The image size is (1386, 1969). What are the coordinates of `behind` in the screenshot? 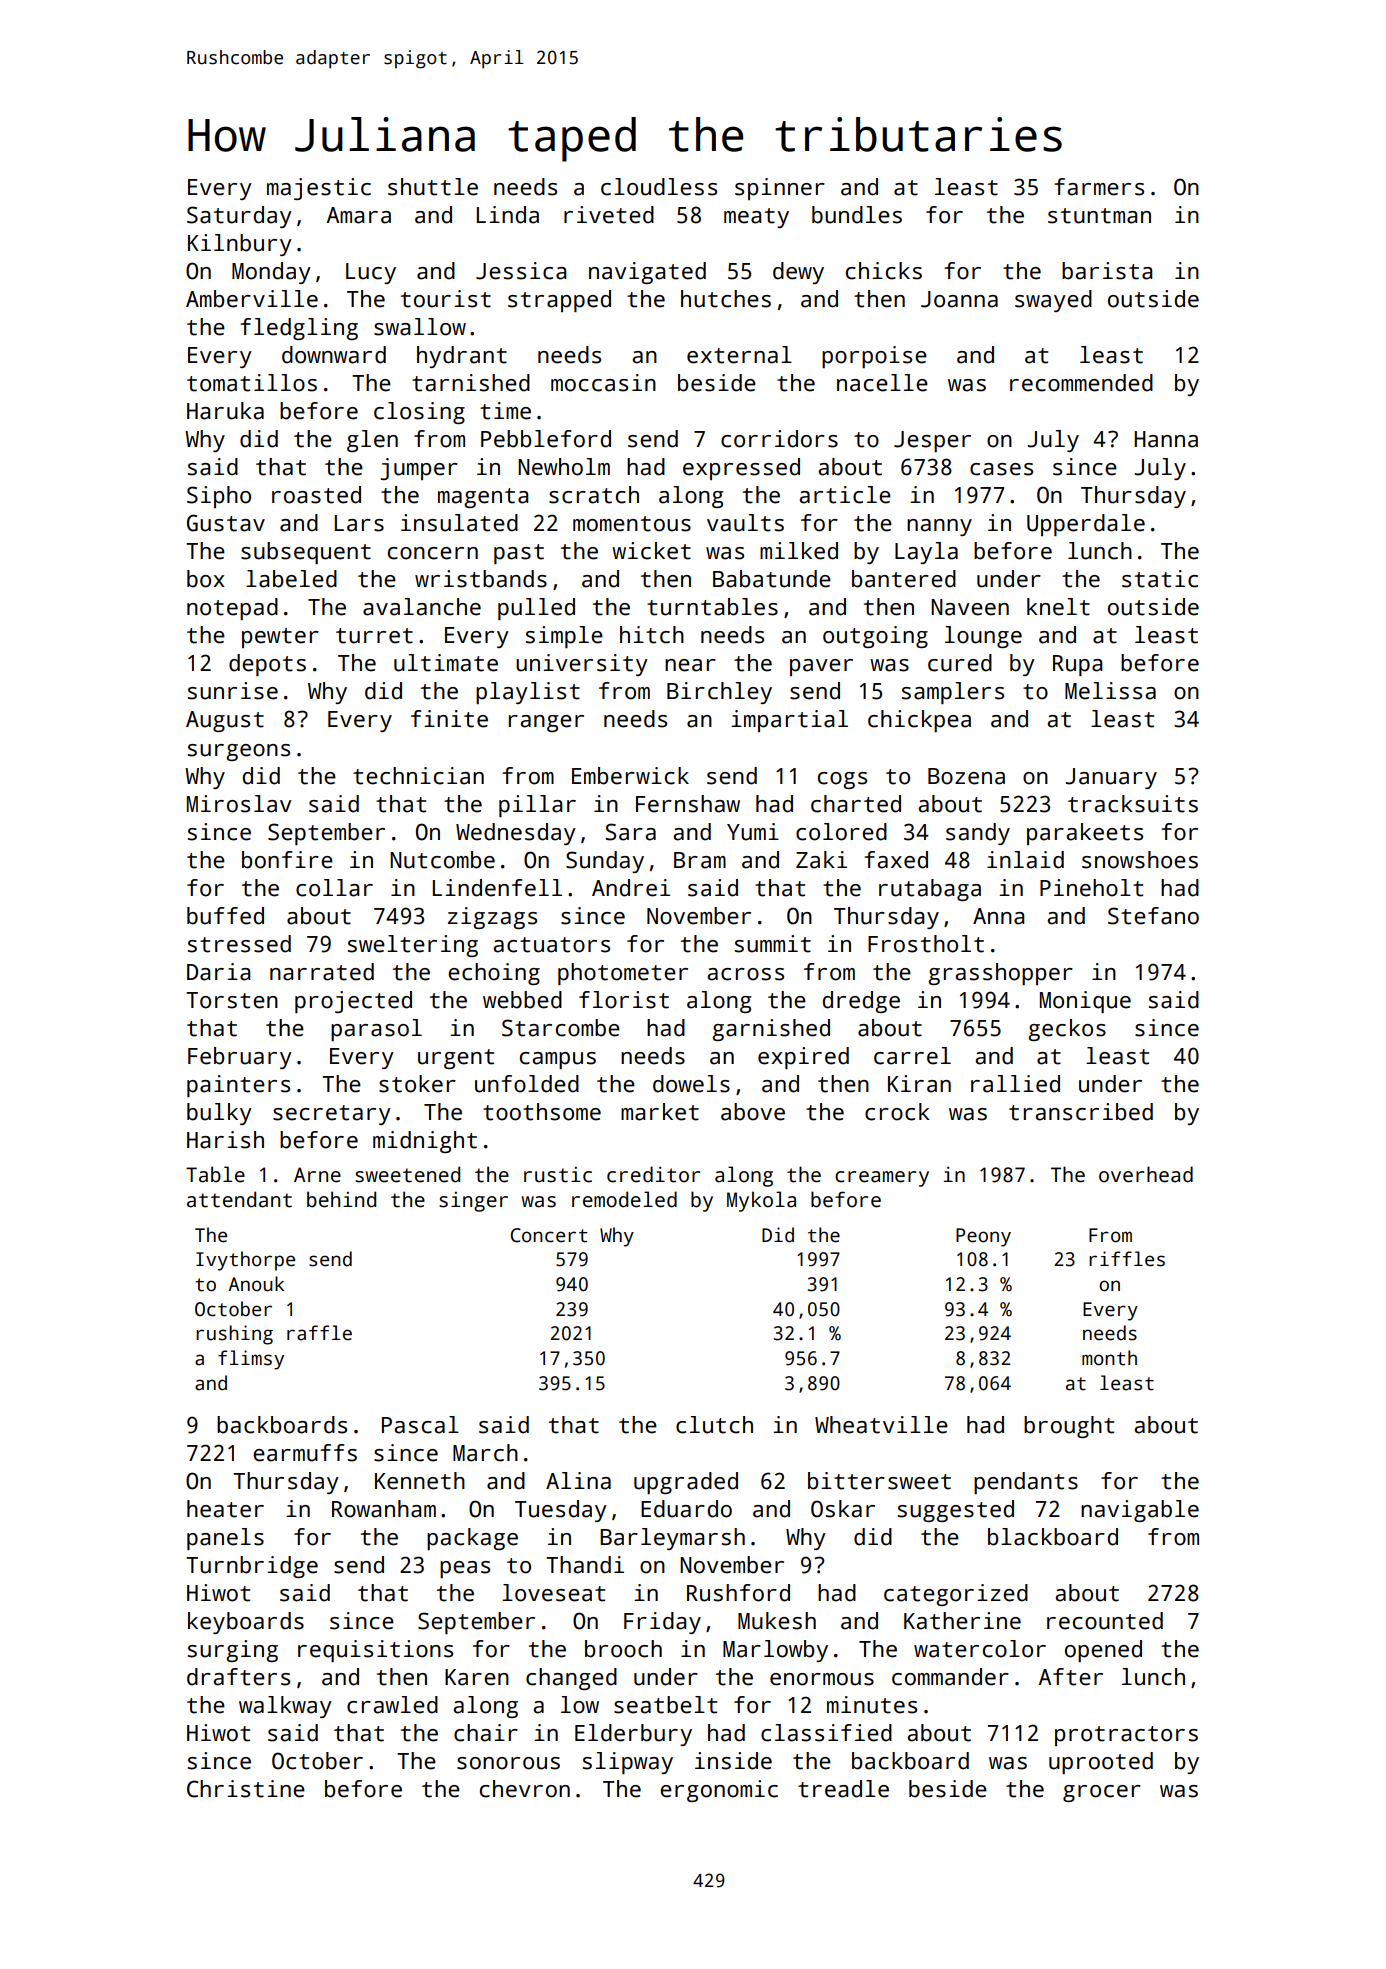 It's located at (341, 1199).
